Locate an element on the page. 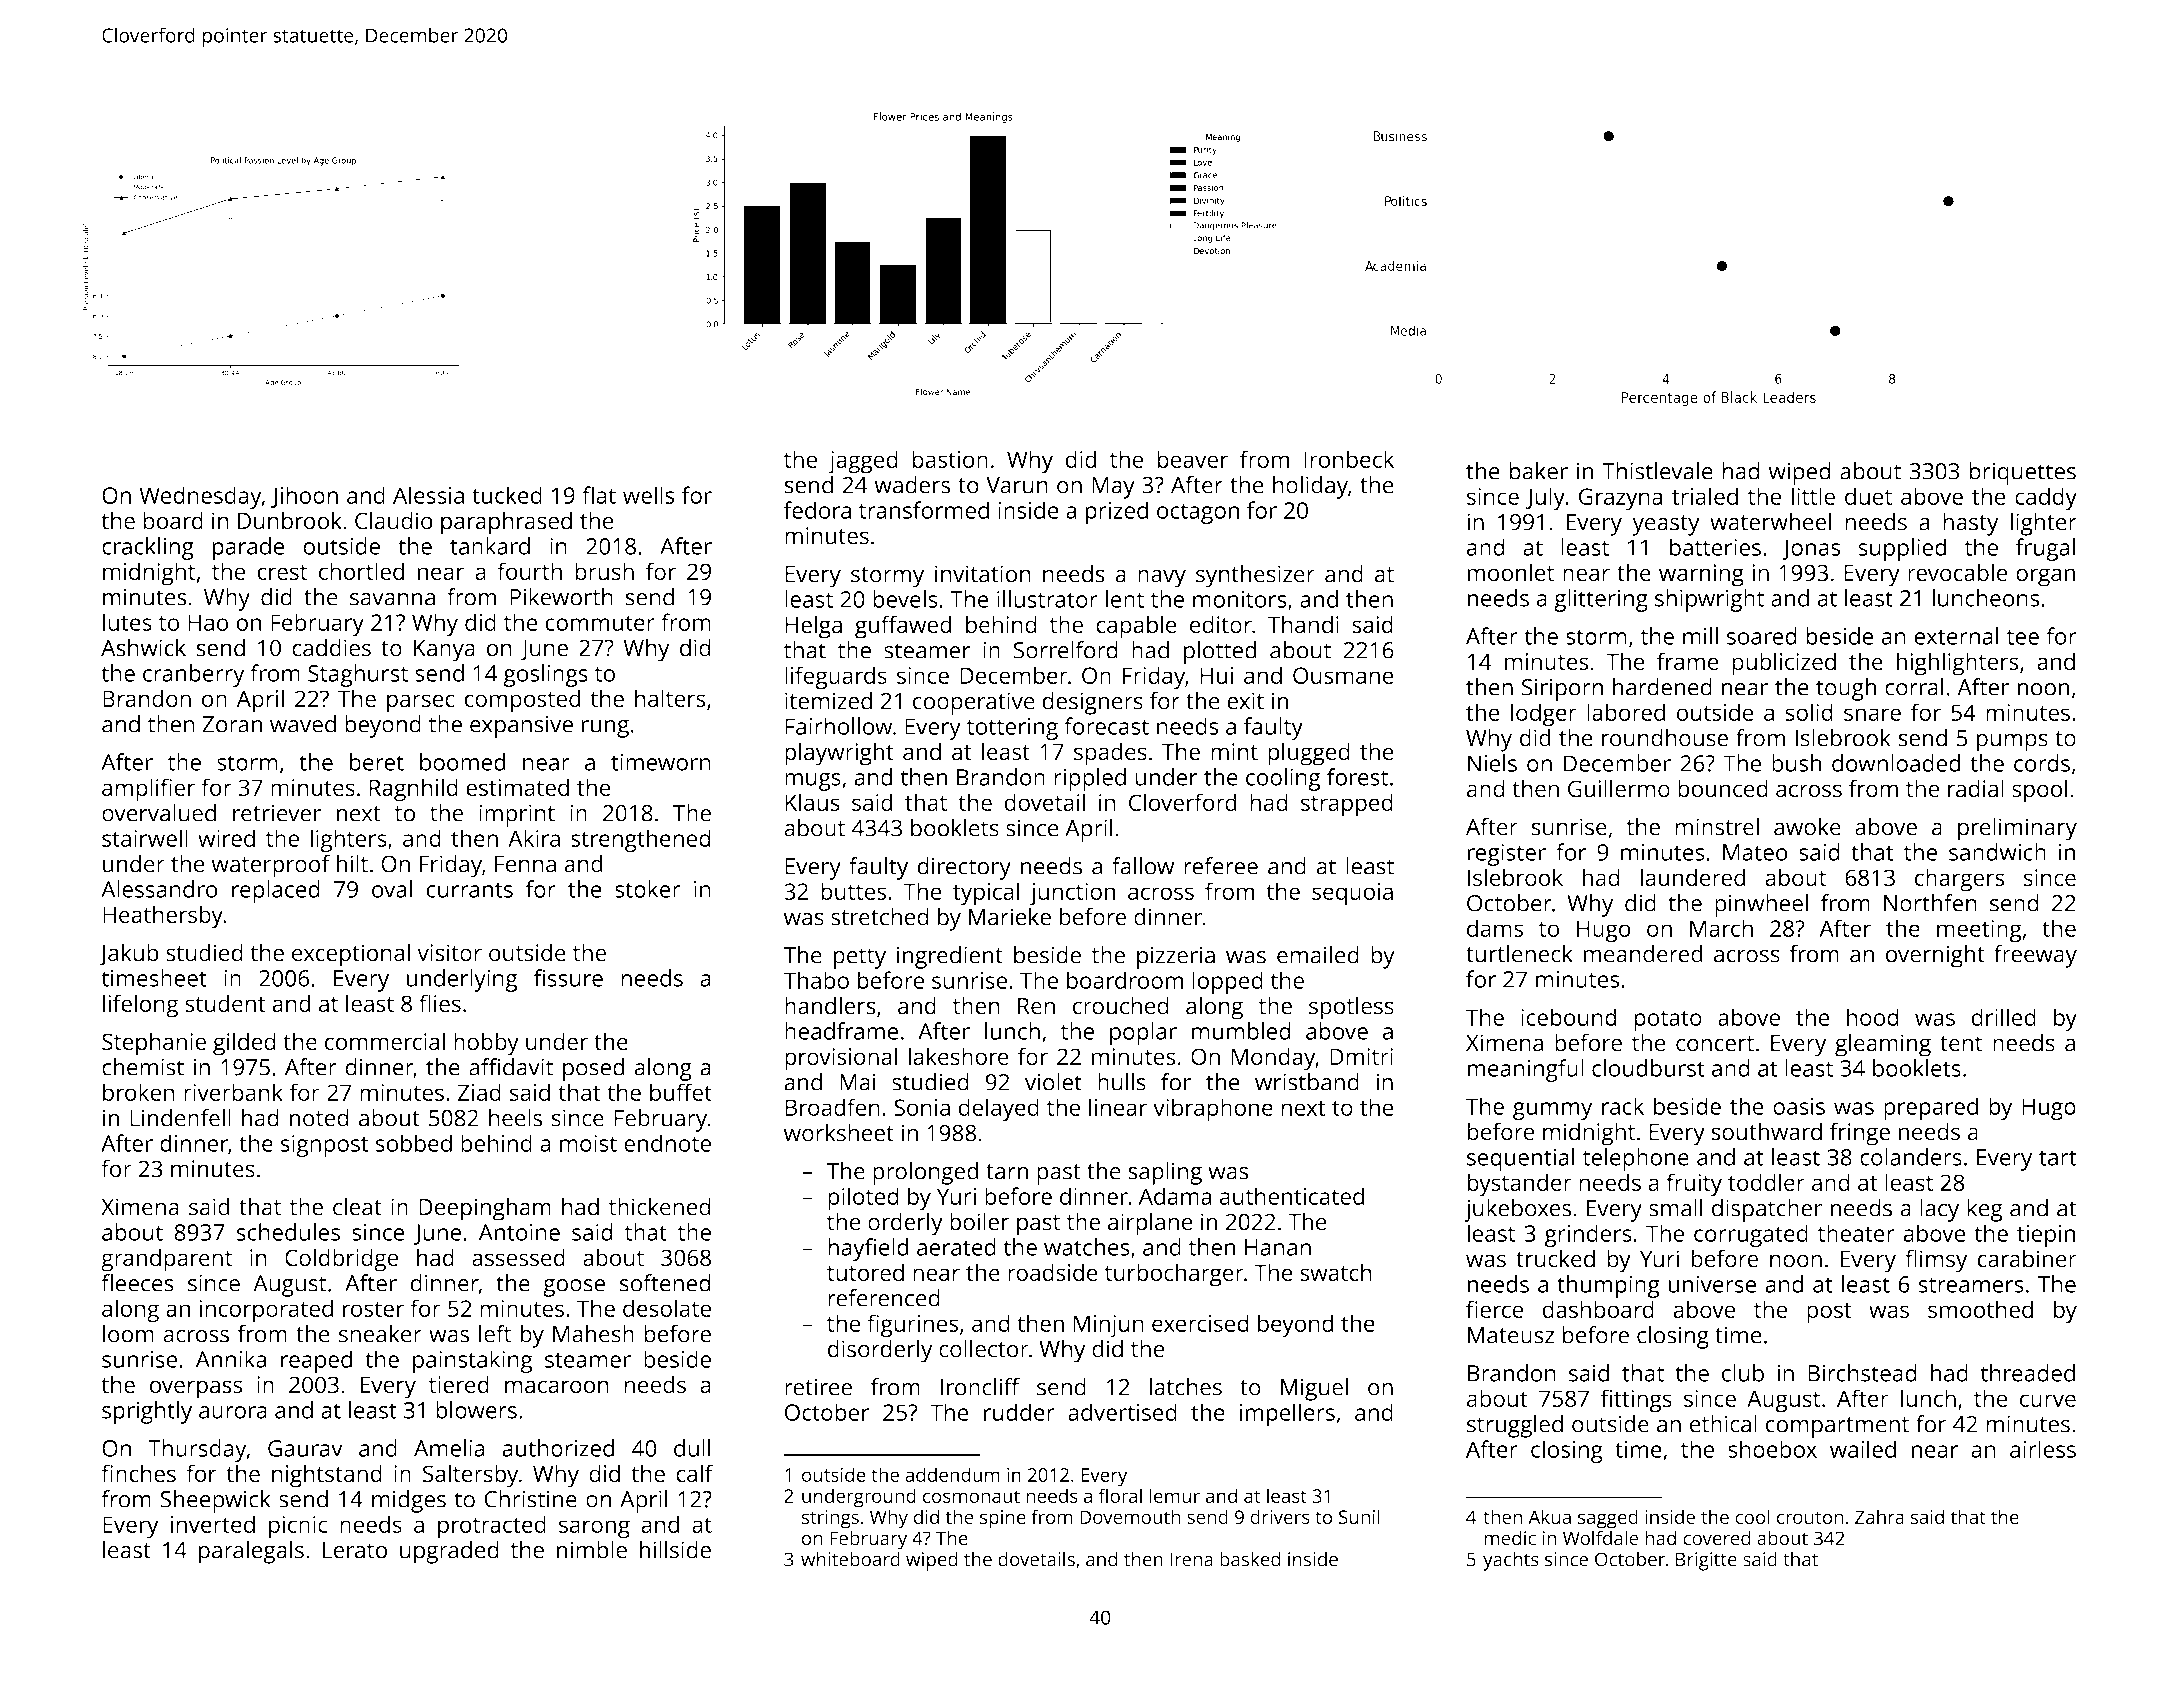 This page has width=2178, height=1683. fallow is located at coordinates (1143, 866).
